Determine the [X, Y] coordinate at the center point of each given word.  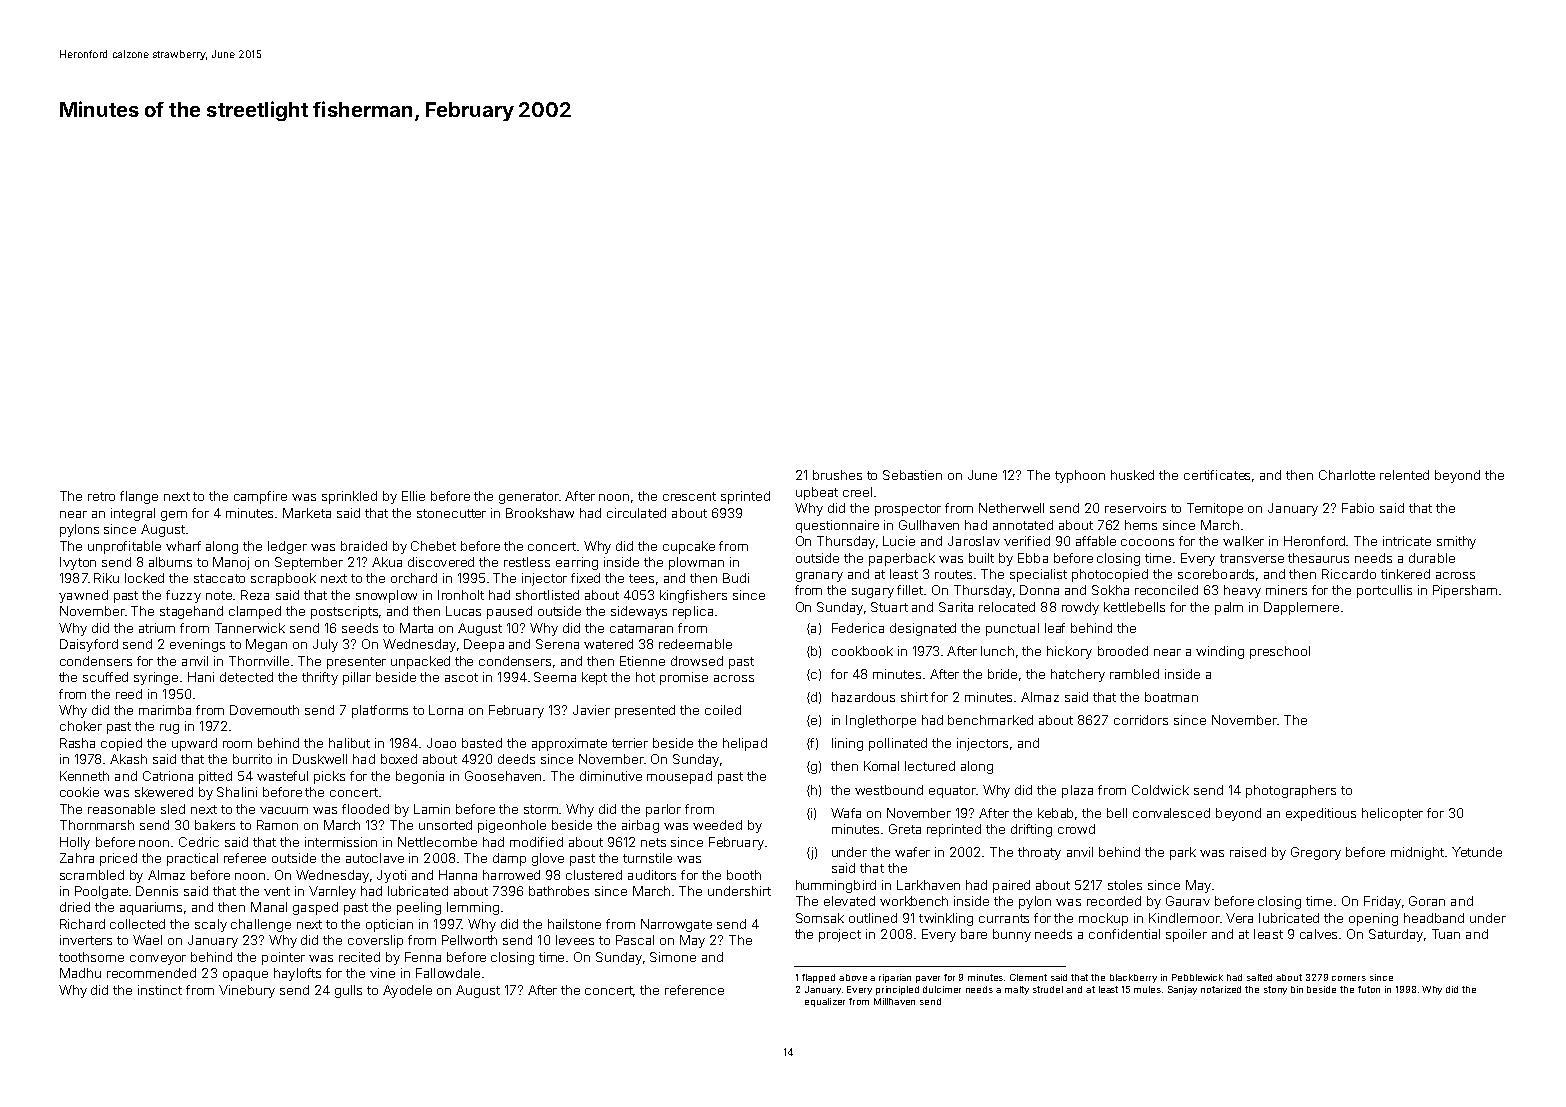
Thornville [259, 661]
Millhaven [894, 1001]
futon [1369, 989]
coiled [723, 710]
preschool [1280, 652]
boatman [1171, 697]
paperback [902, 559]
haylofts [297, 974]
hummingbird [836, 886]
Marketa [307, 513]
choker [81, 726]
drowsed [697, 661]
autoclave [375, 858]
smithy [1456, 542]
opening [1373, 919]
